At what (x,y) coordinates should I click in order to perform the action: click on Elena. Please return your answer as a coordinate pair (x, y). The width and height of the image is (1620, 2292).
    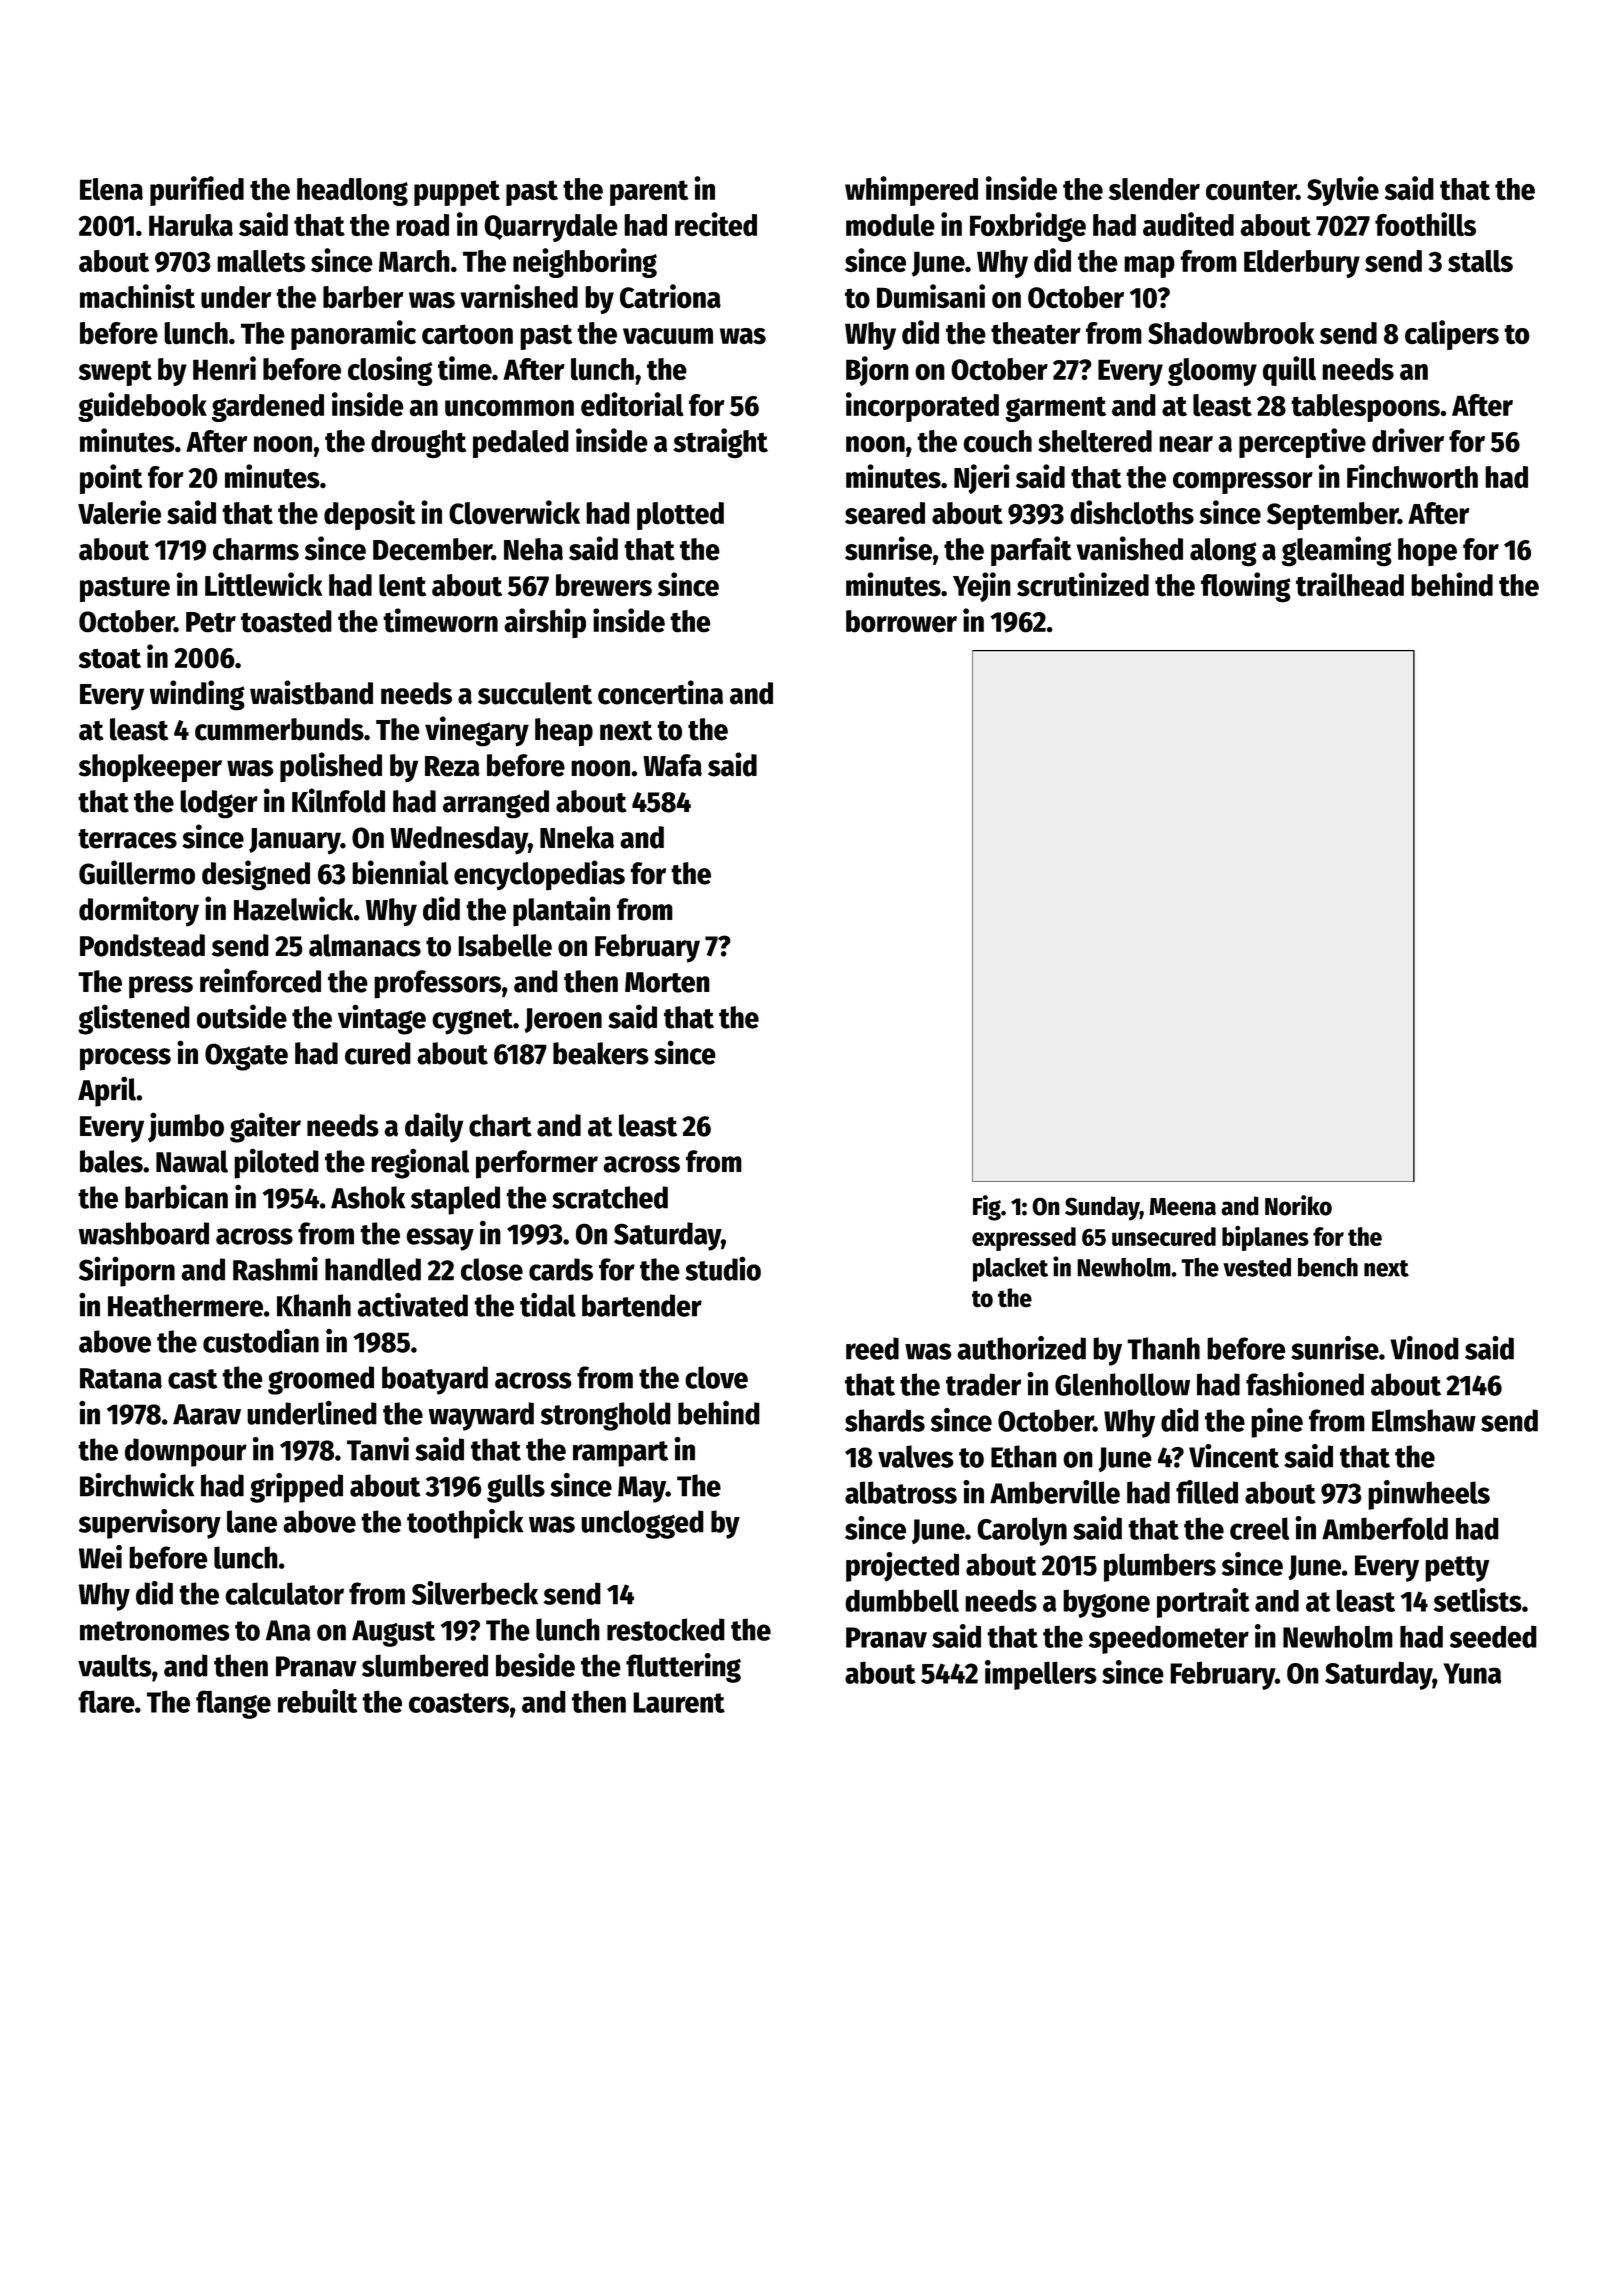
    Looking at the image, I should click on (111, 189).
